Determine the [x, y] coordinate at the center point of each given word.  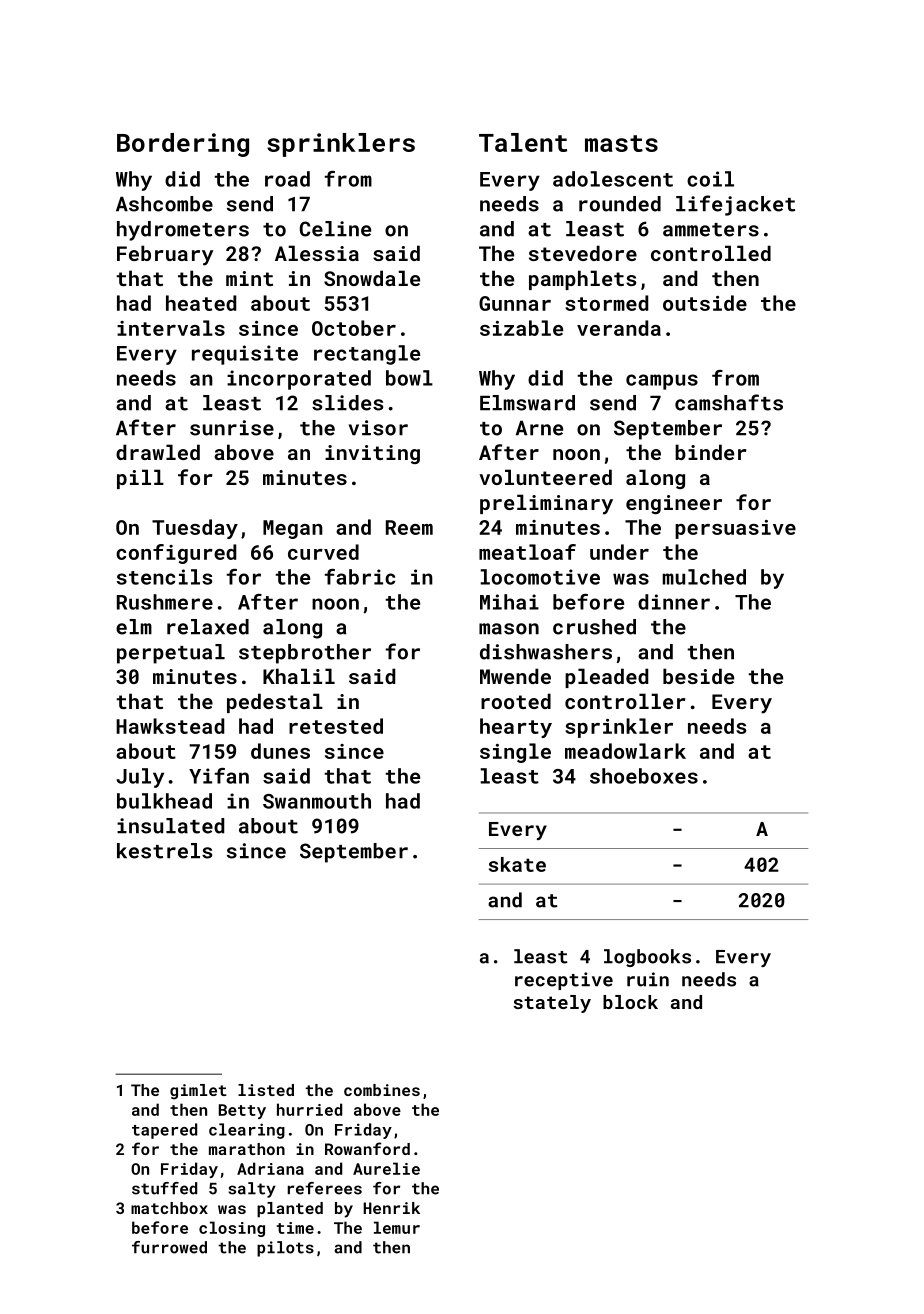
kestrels [164, 851]
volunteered [545, 477]
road [287, 179]
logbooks [647, 958]
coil [710, 179]
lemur [397, 1227]
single [515, 753]
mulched [704, 577]
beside [698, 676]
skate [517, 864]
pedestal [275, 703]
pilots [285, 1249]
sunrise [232, 428]
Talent [523, 142]
